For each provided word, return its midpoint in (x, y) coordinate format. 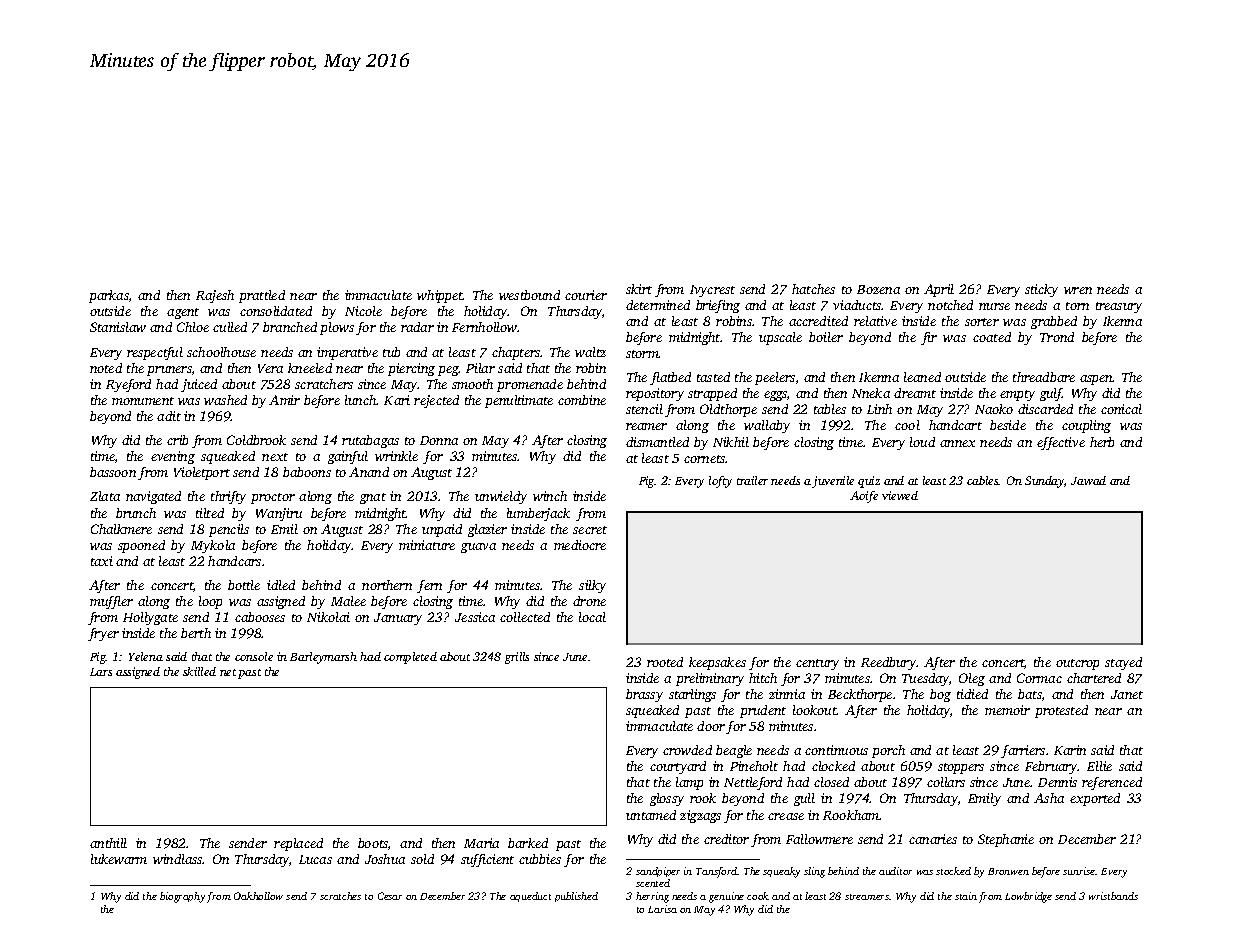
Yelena (146, 656)
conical (1121, 409)
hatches (813, 289)
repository (655, 394)
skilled (199, 671)
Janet (1127, 694)
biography (182, 897)
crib (177, 440)
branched (290, 327)
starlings (692, 695)
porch (888, 751)
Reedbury (888, 663)
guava (478, 548)
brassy (644, 695)
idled (281, 585)
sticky (1041, 290)
